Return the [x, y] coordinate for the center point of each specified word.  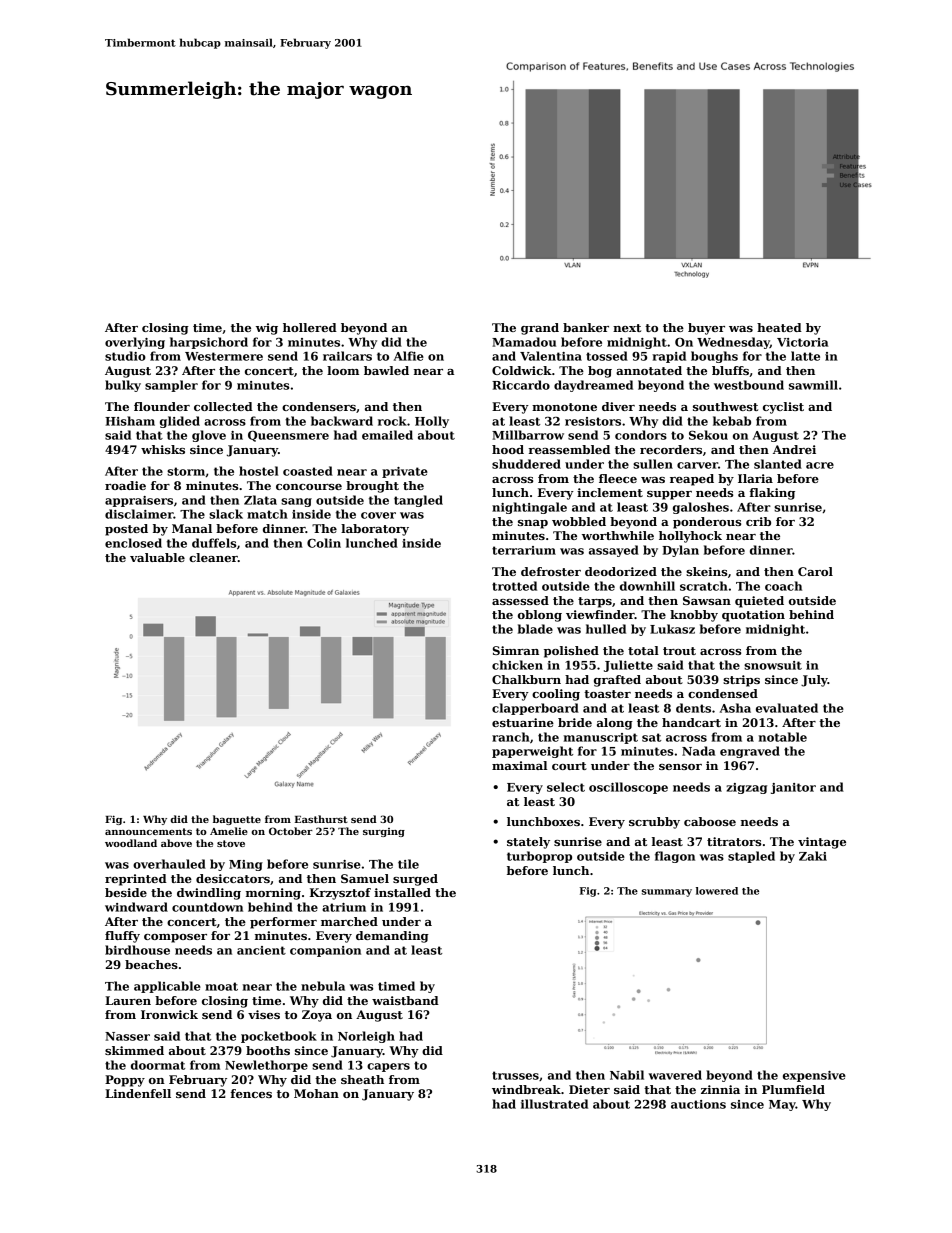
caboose [710, 821]
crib [758, 521]
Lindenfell [138, 1093]
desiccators [233, 878]
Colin [324, 543]
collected [223, 406]
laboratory [375, 530]
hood [508, 449]
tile [408, 864]
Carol [815, 571]
